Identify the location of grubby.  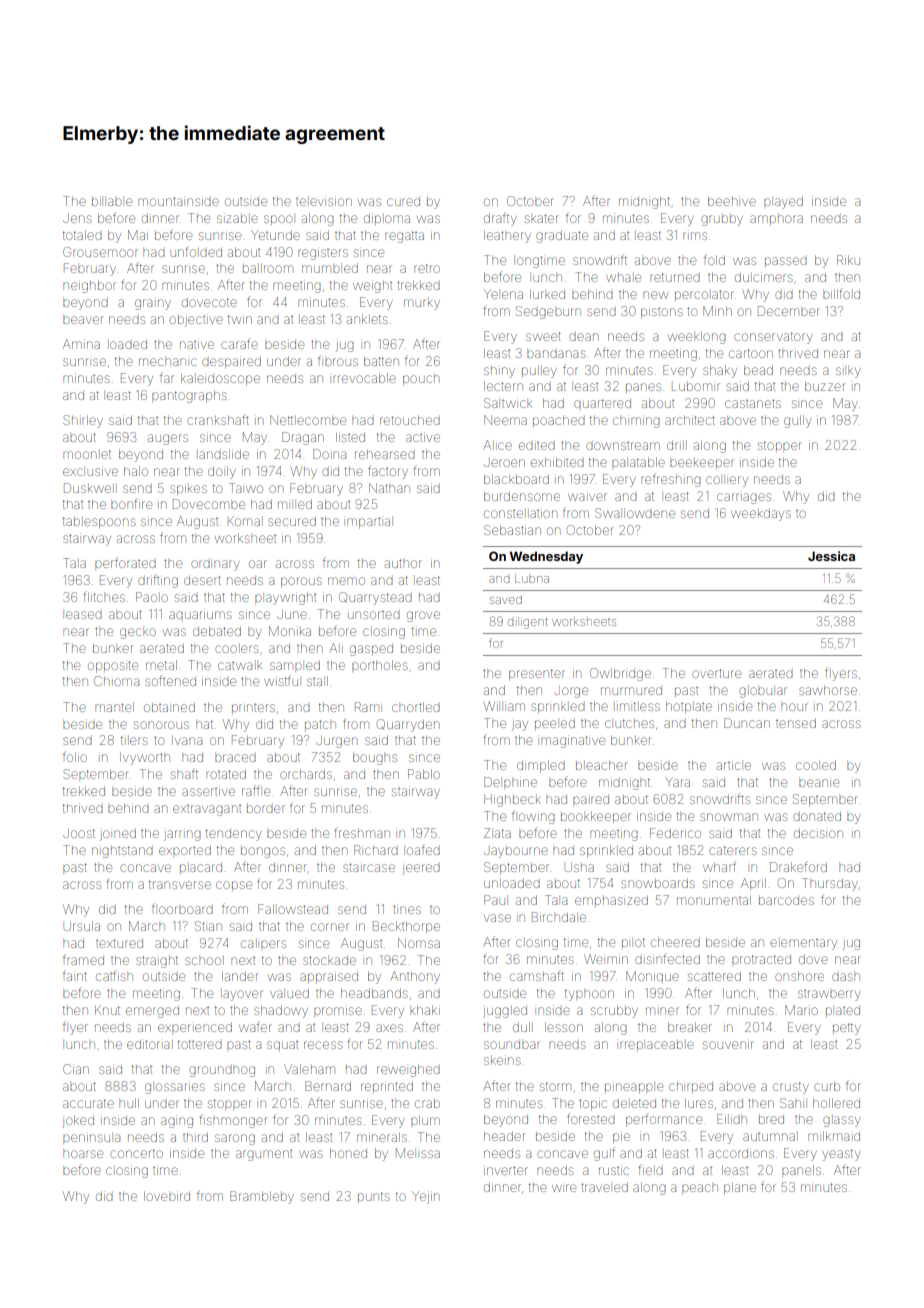
(722, 220).
